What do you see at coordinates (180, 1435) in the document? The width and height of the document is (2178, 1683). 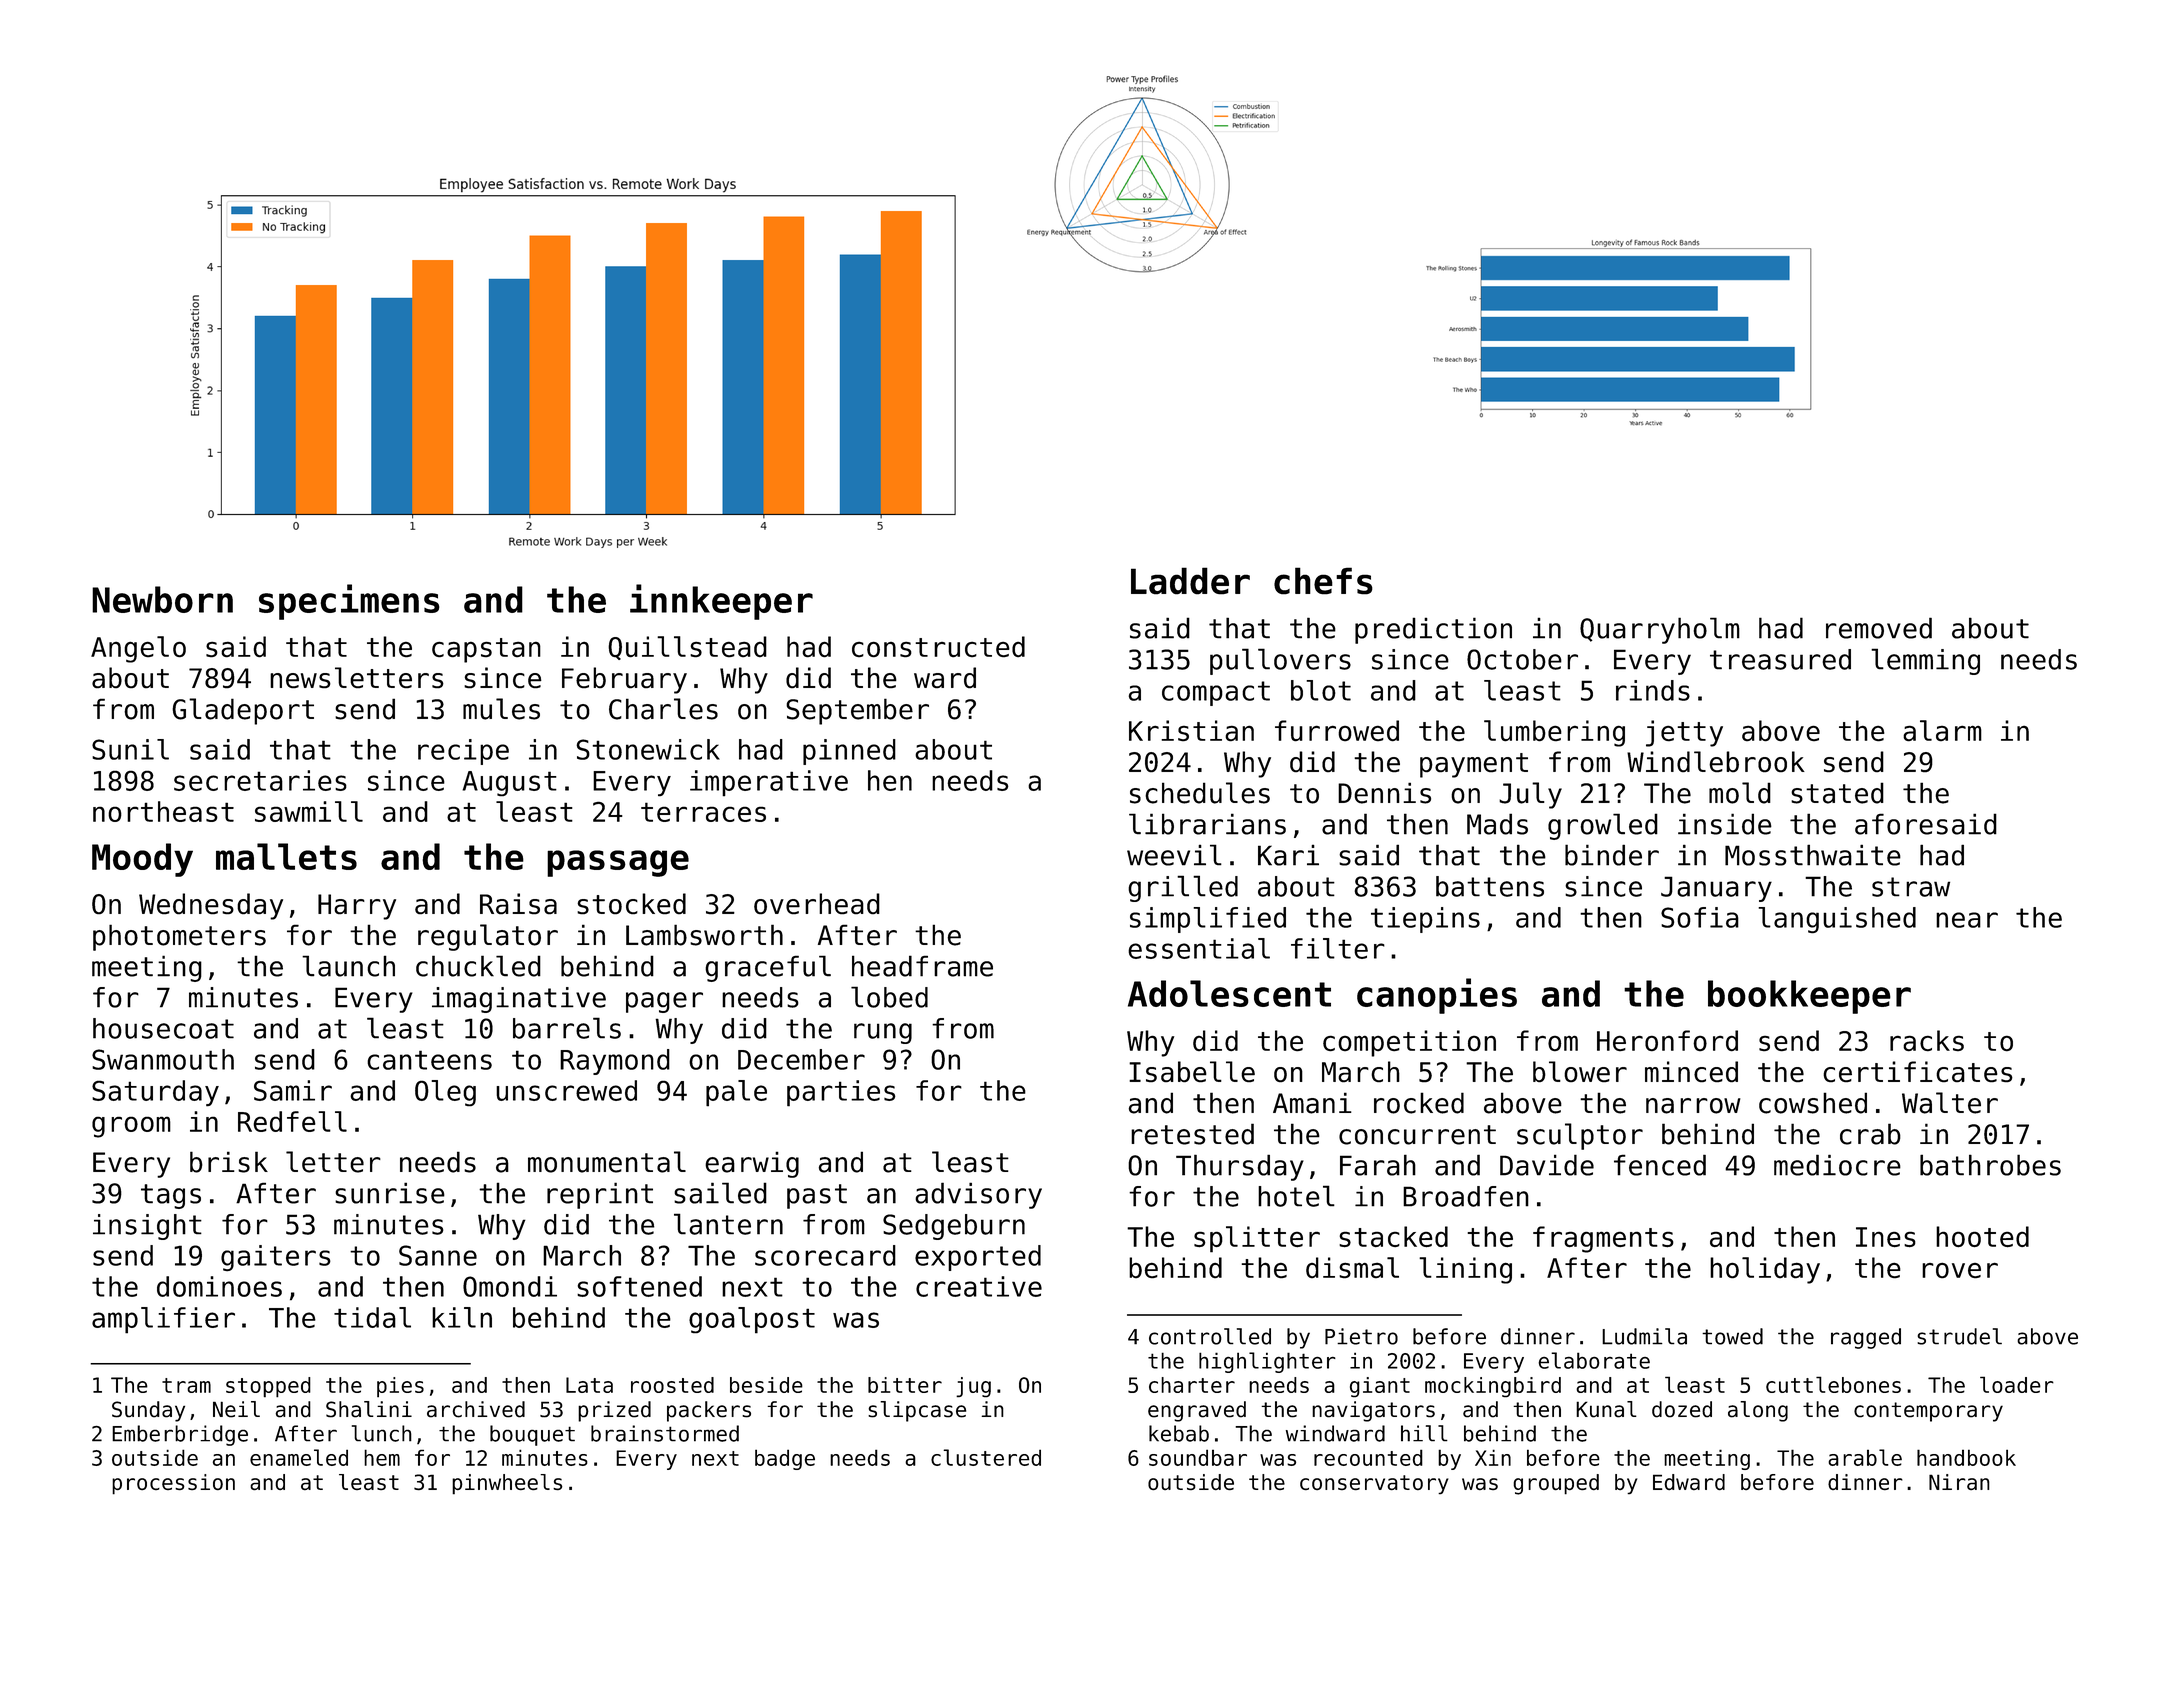 I see `Emberbridge` at bounding box center [180, 1435].
